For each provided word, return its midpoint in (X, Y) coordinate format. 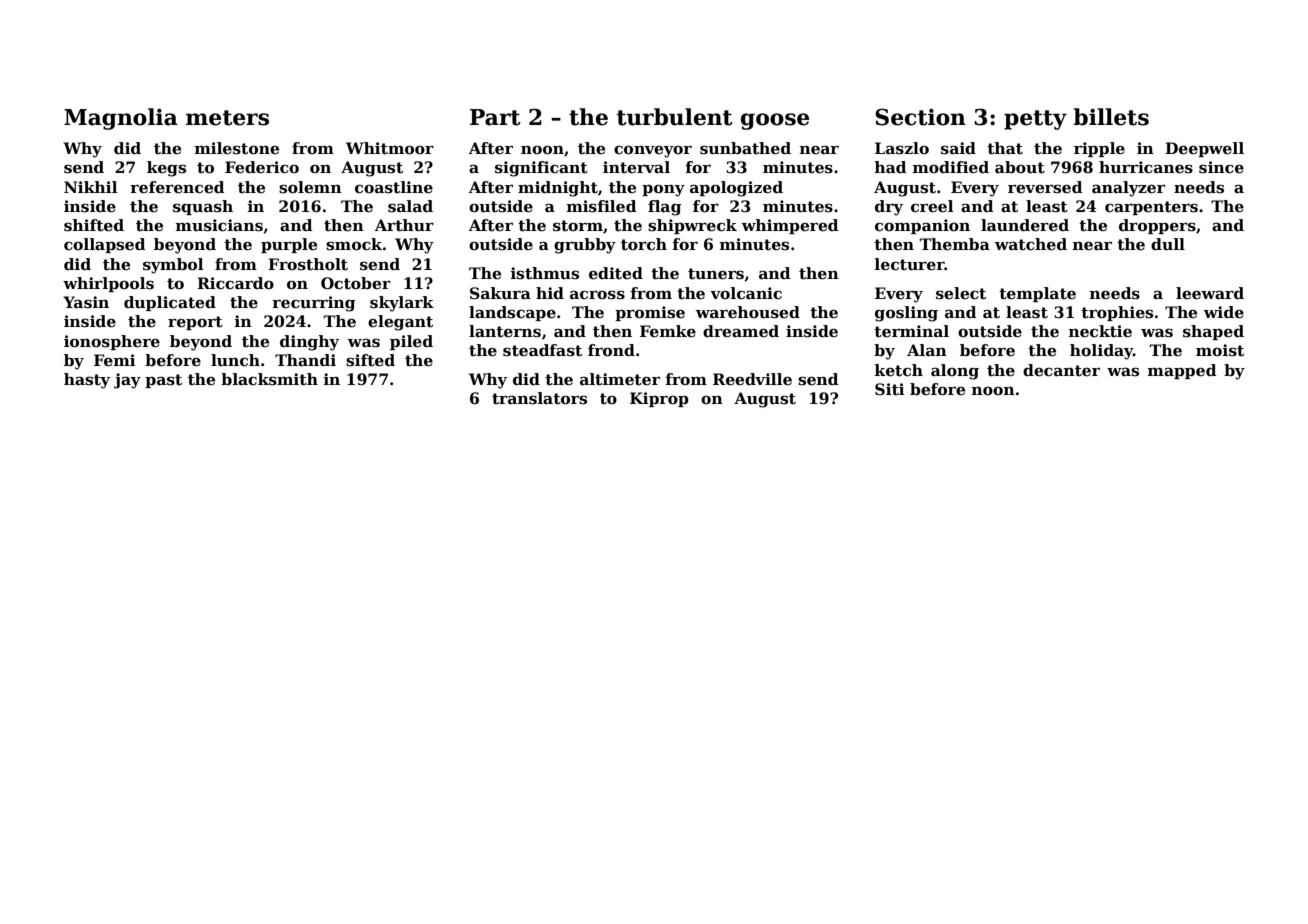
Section (920, 117)
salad (410, 206)
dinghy (309, 343)
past (163, 381)
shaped (1213, 332)
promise (650, 313)
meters (227, 118)
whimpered (790, 226)
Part (495, 117)
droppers (1157, 226)
